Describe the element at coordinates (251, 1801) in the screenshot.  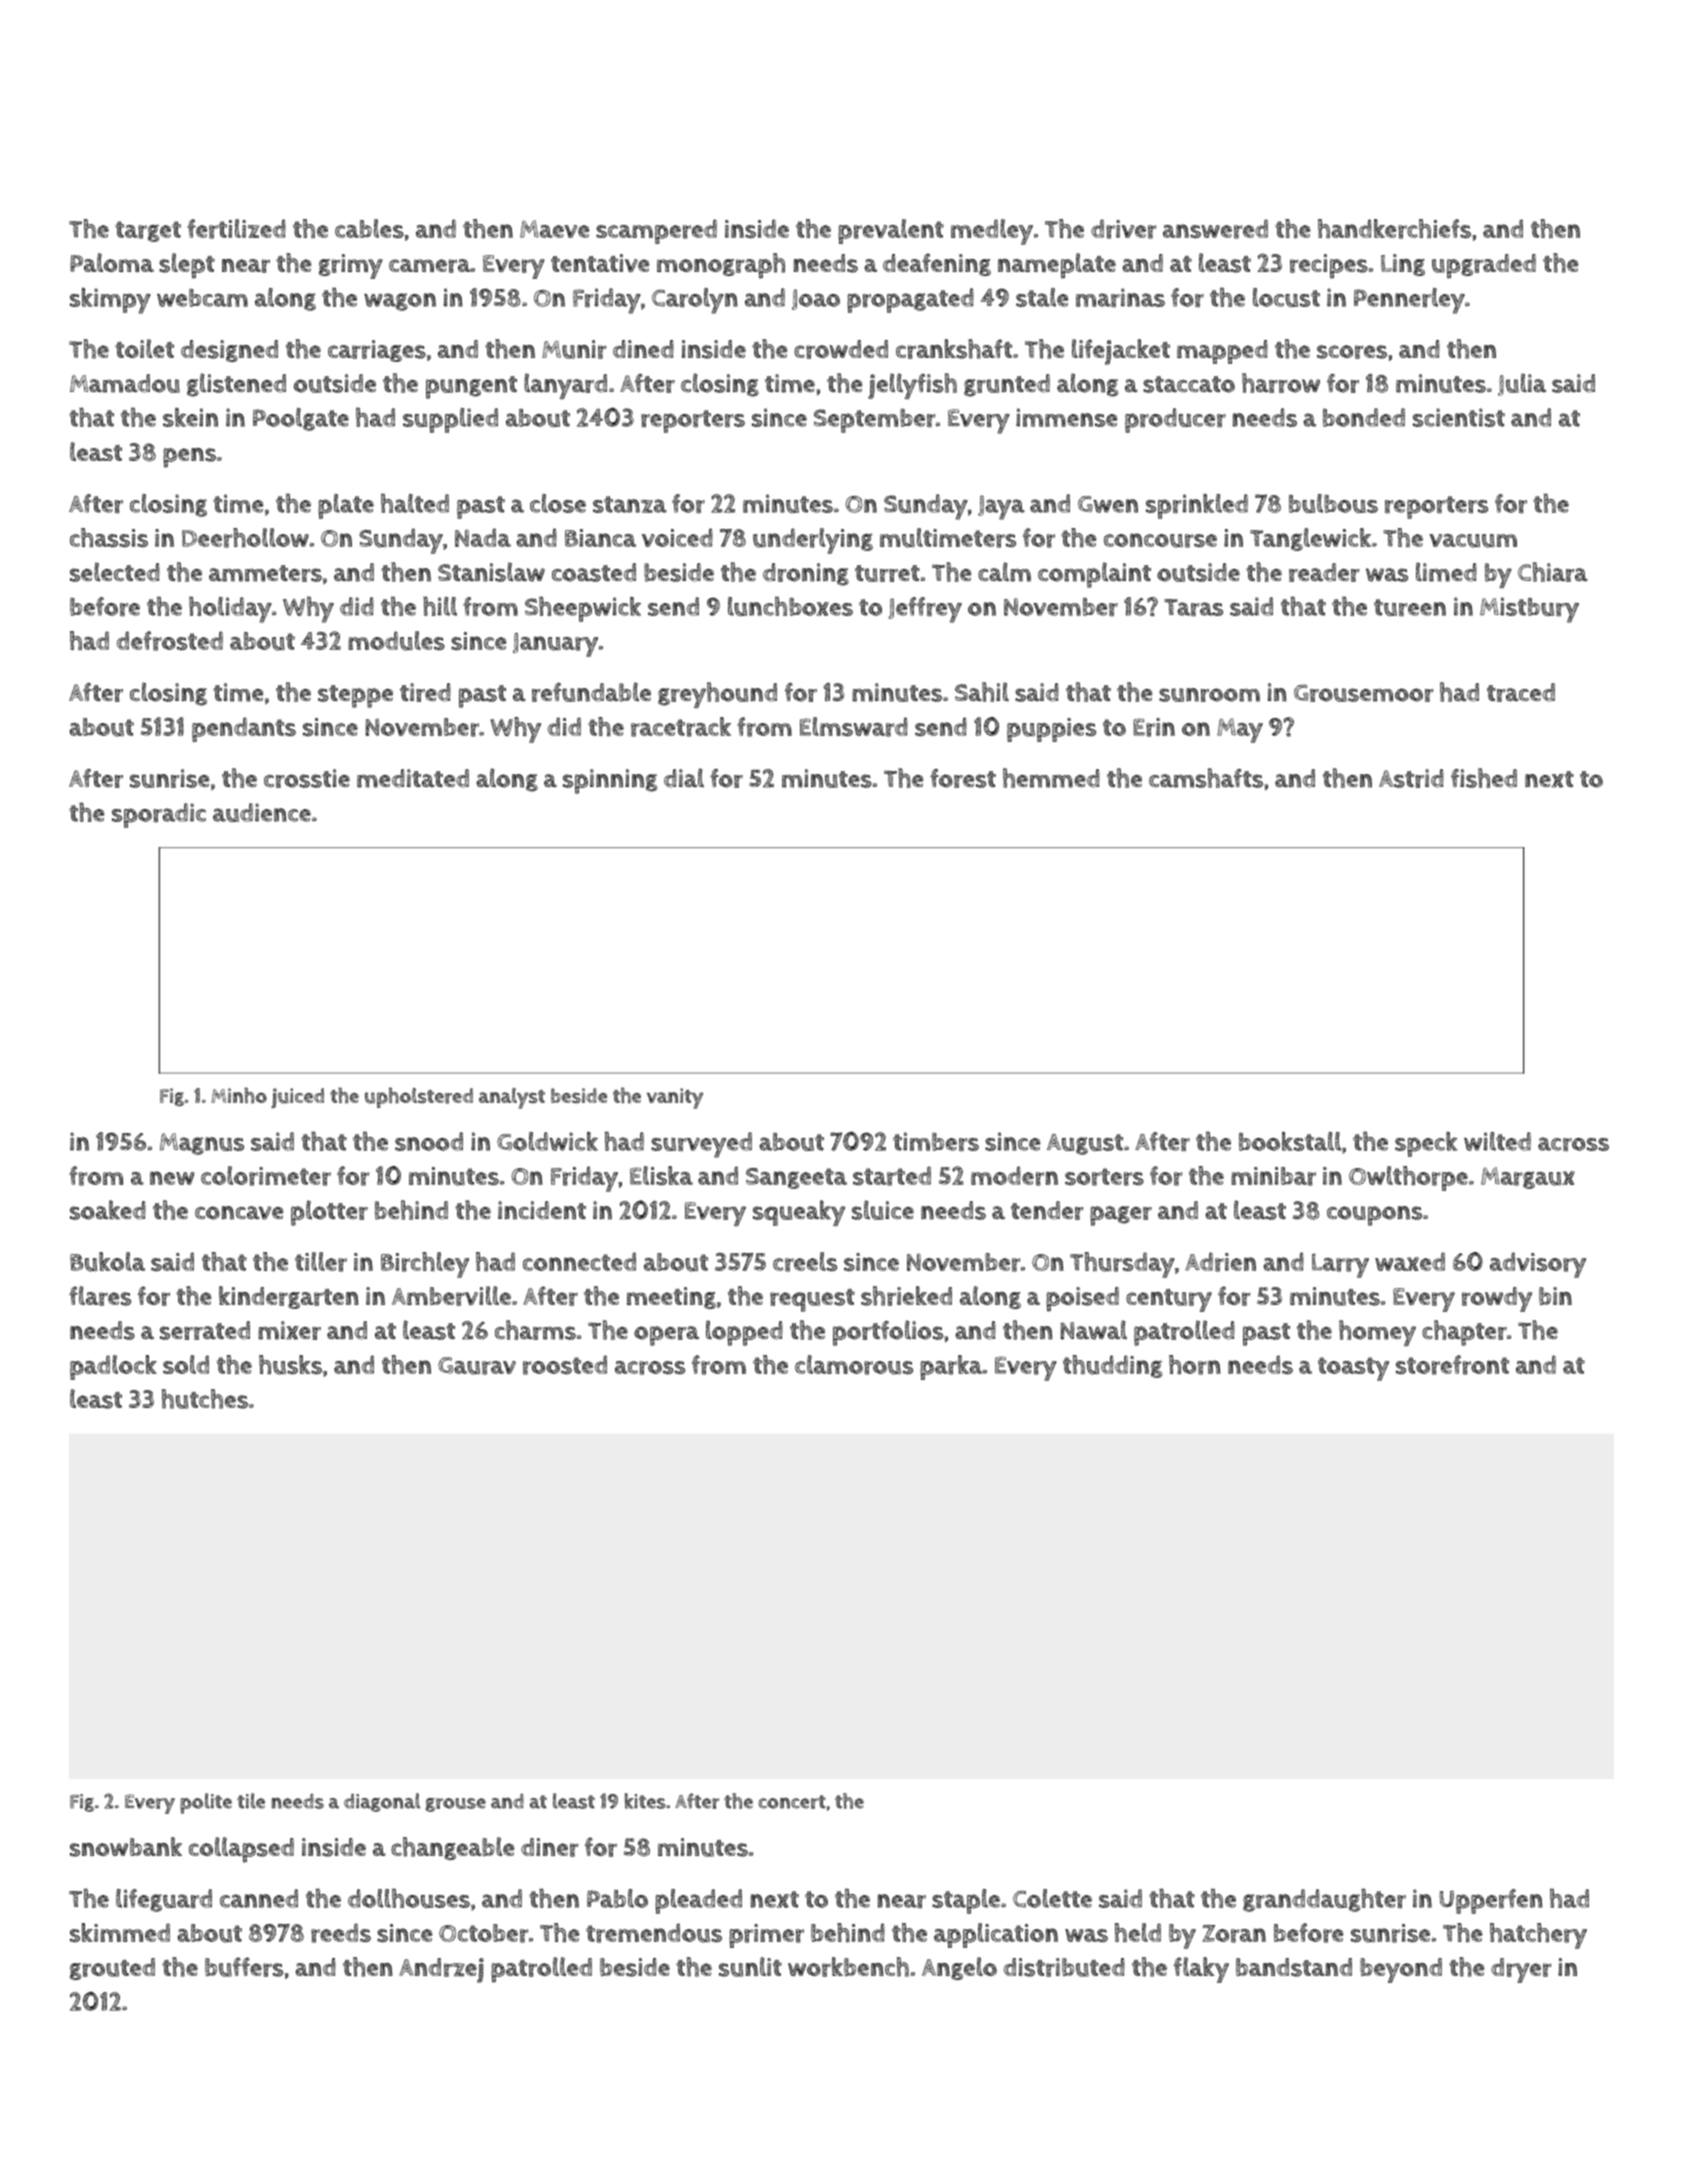
I see `tile` at that location.
